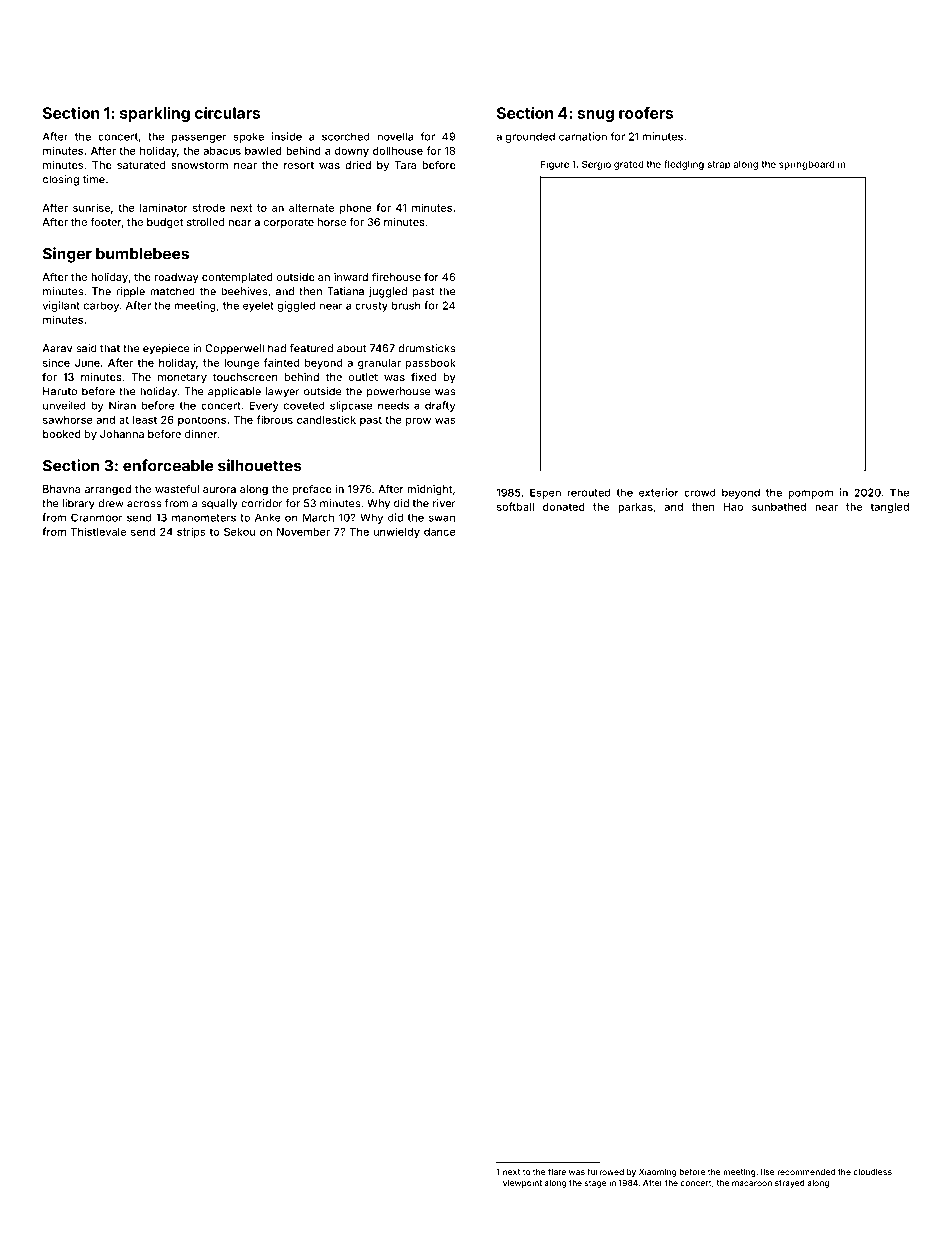  What do you see at coordinates (440, 532) in the screenshot?
I see `dance` at bounding box center [440, 532].
